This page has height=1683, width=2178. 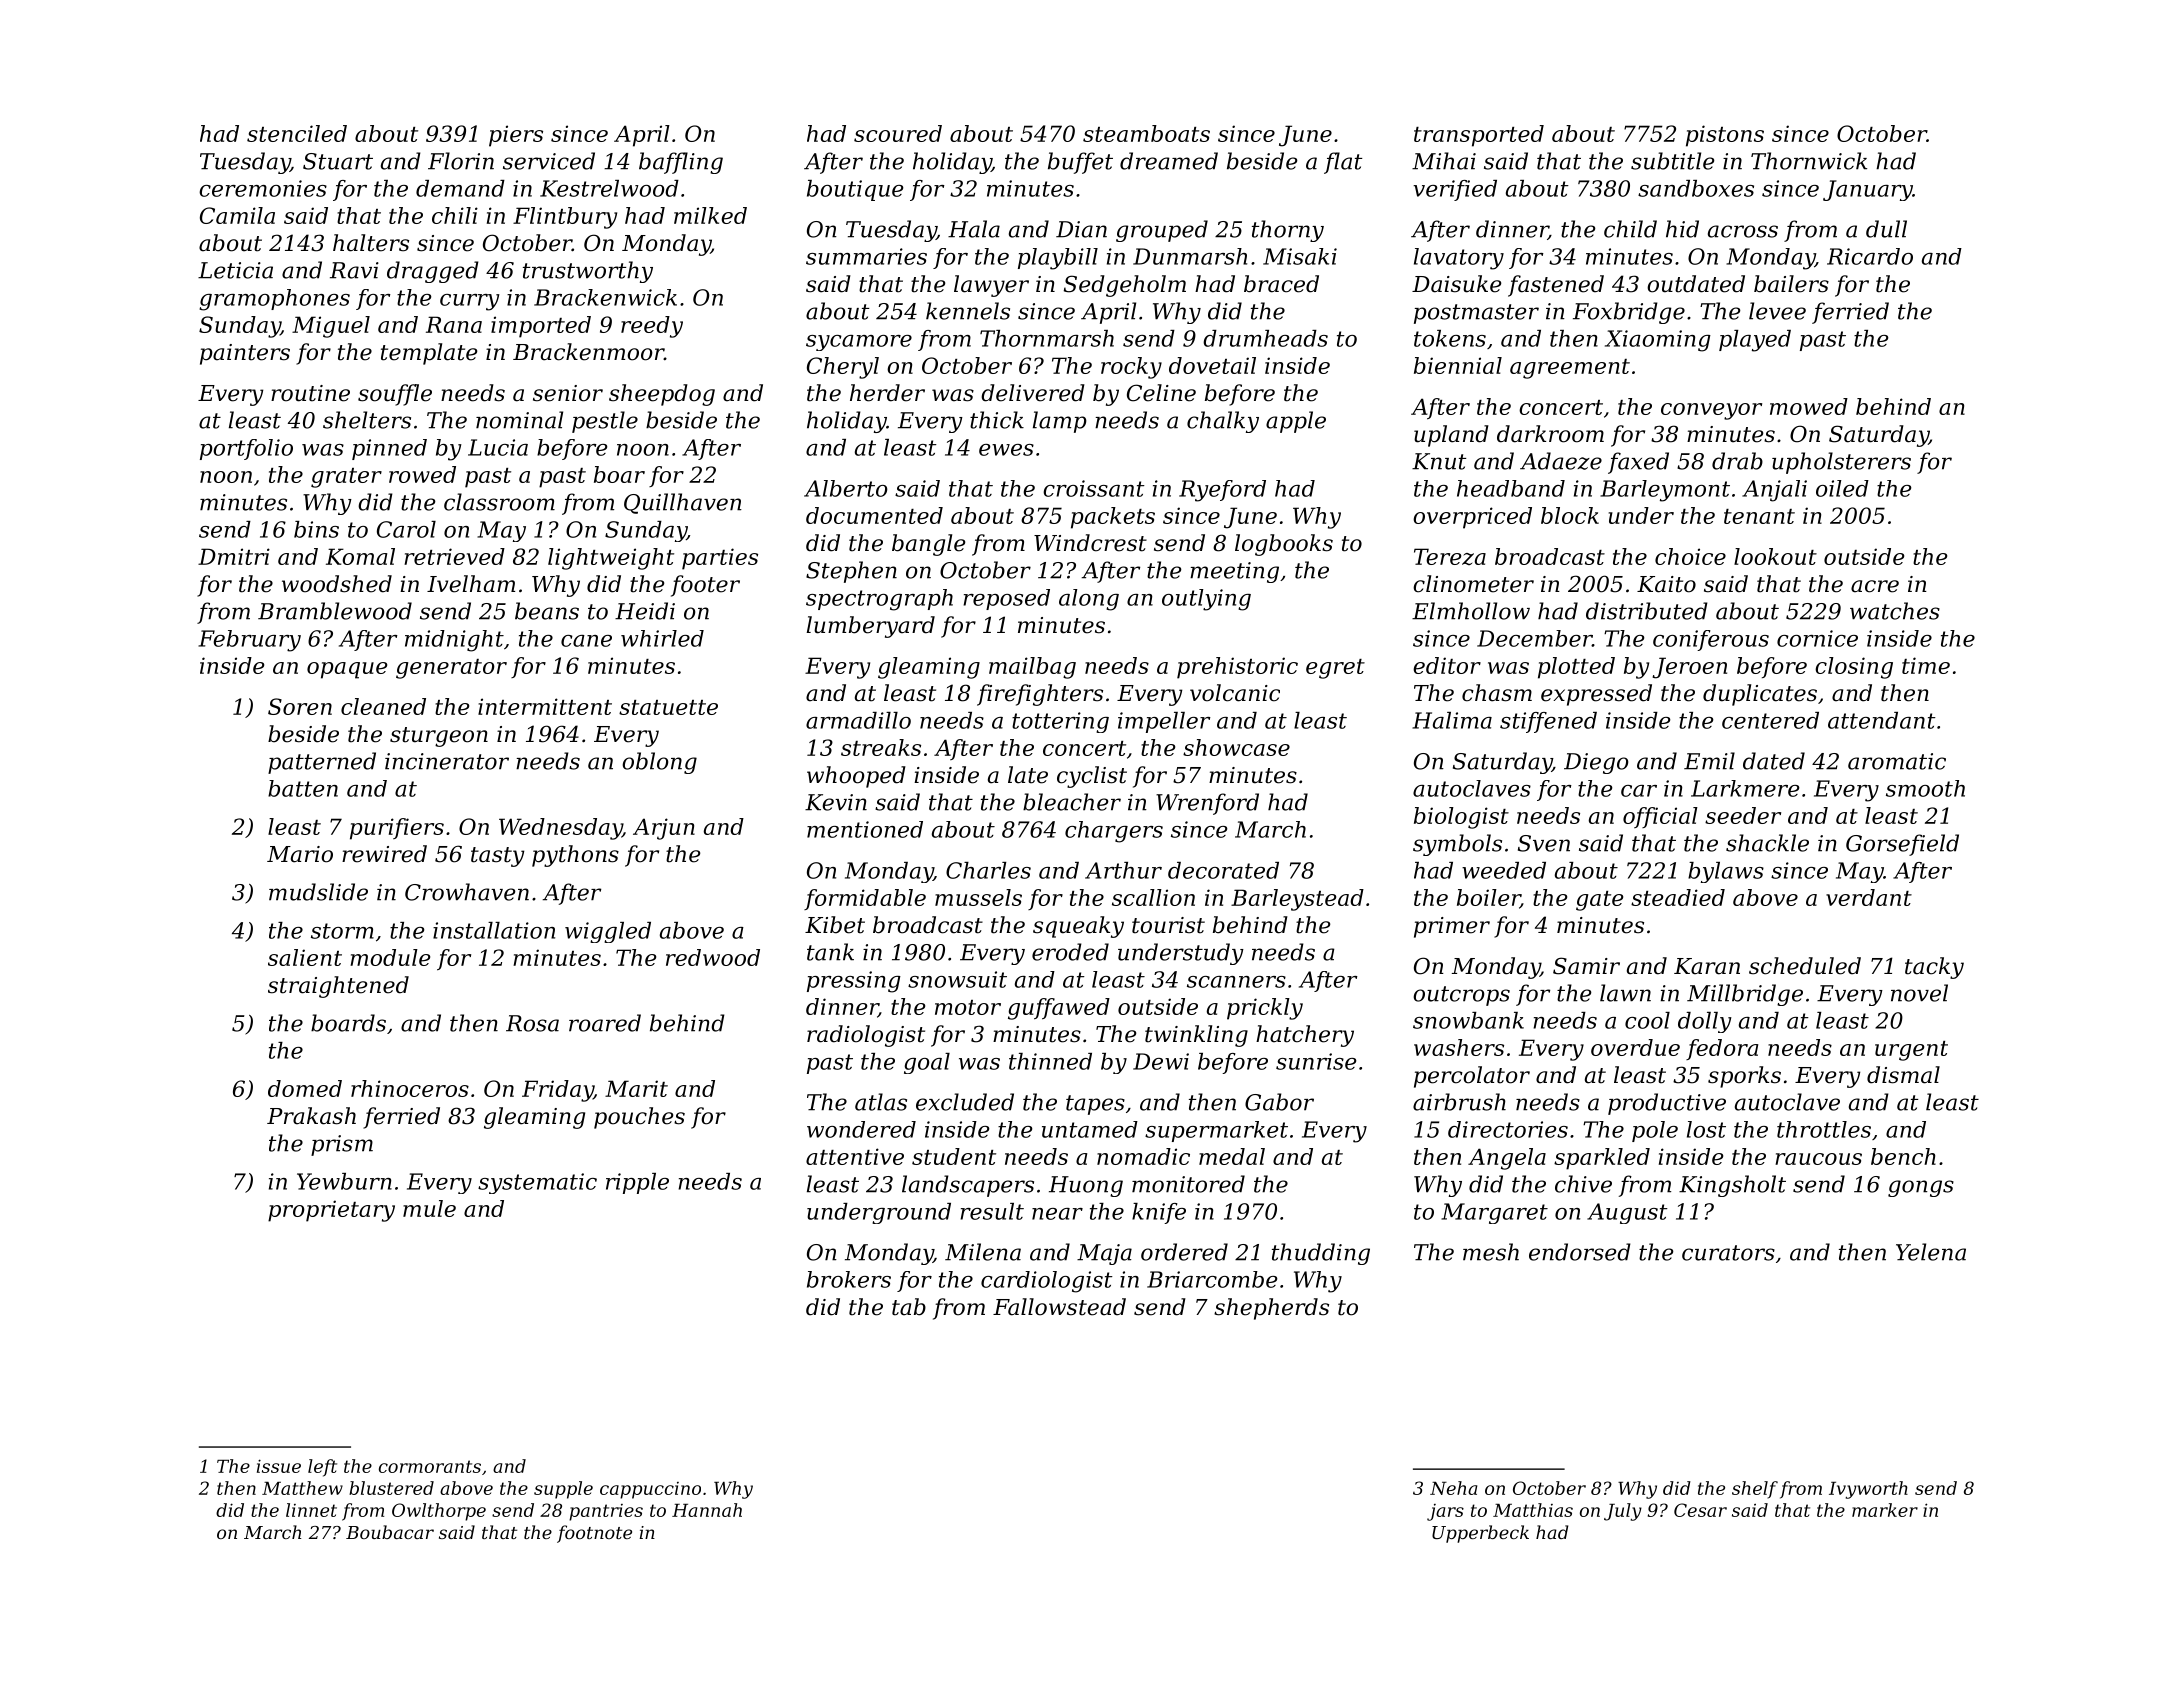 I want to click on braced, so click(x=1281, y=284).
